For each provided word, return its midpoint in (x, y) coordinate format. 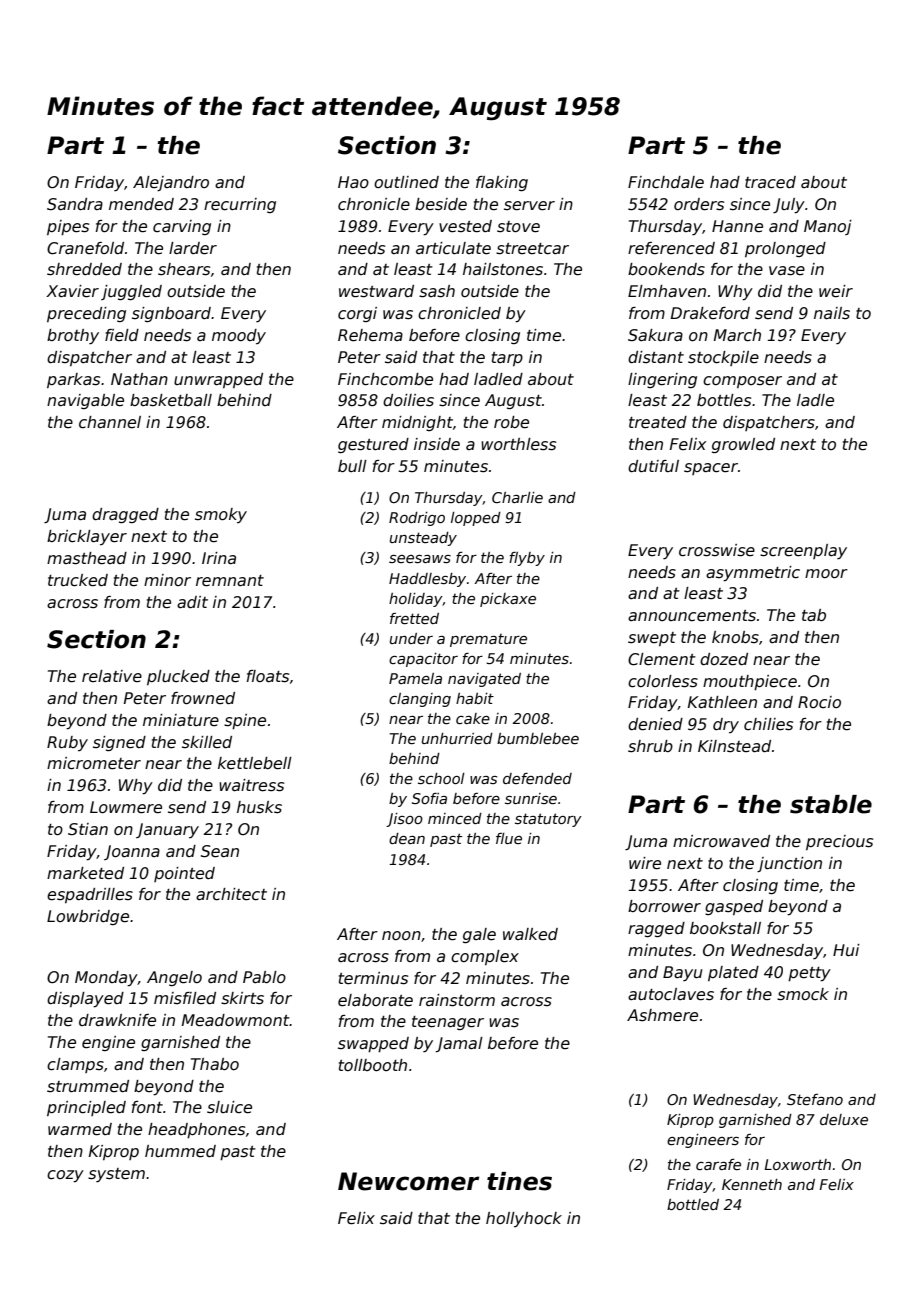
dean (407, 838)
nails (832, 313)
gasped (734, 907)
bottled (693, 1204)
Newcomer (408, 1181)
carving (182, 227)
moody (239, 336)
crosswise (717, 550)
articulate (453, 248)
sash (437, 291)
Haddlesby (427, 580)
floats (267, 676)
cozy (65, 1176)
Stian (88, 829)
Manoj (828, 227)
